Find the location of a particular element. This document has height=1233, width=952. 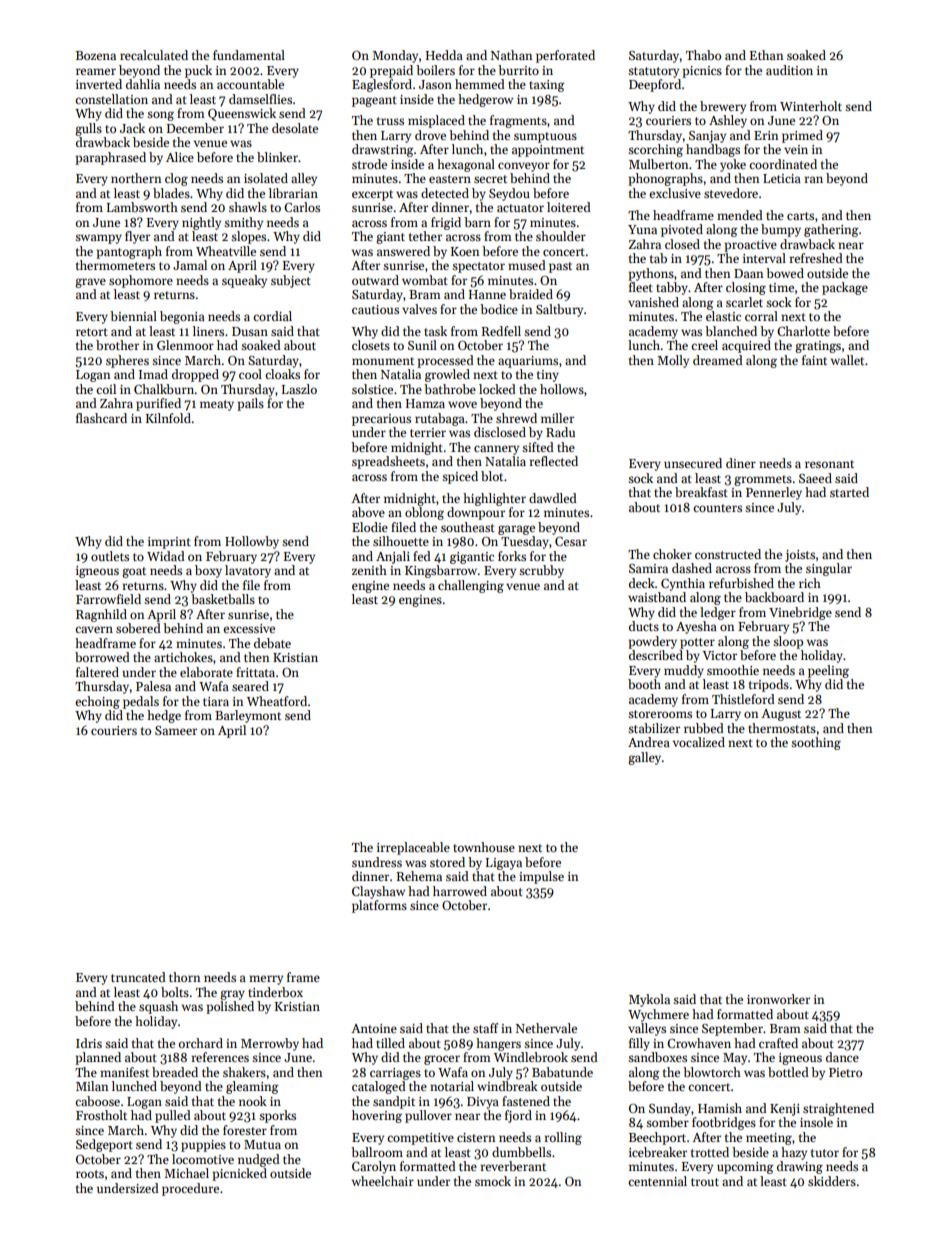

fragments is located at coordinates (518, 121).
